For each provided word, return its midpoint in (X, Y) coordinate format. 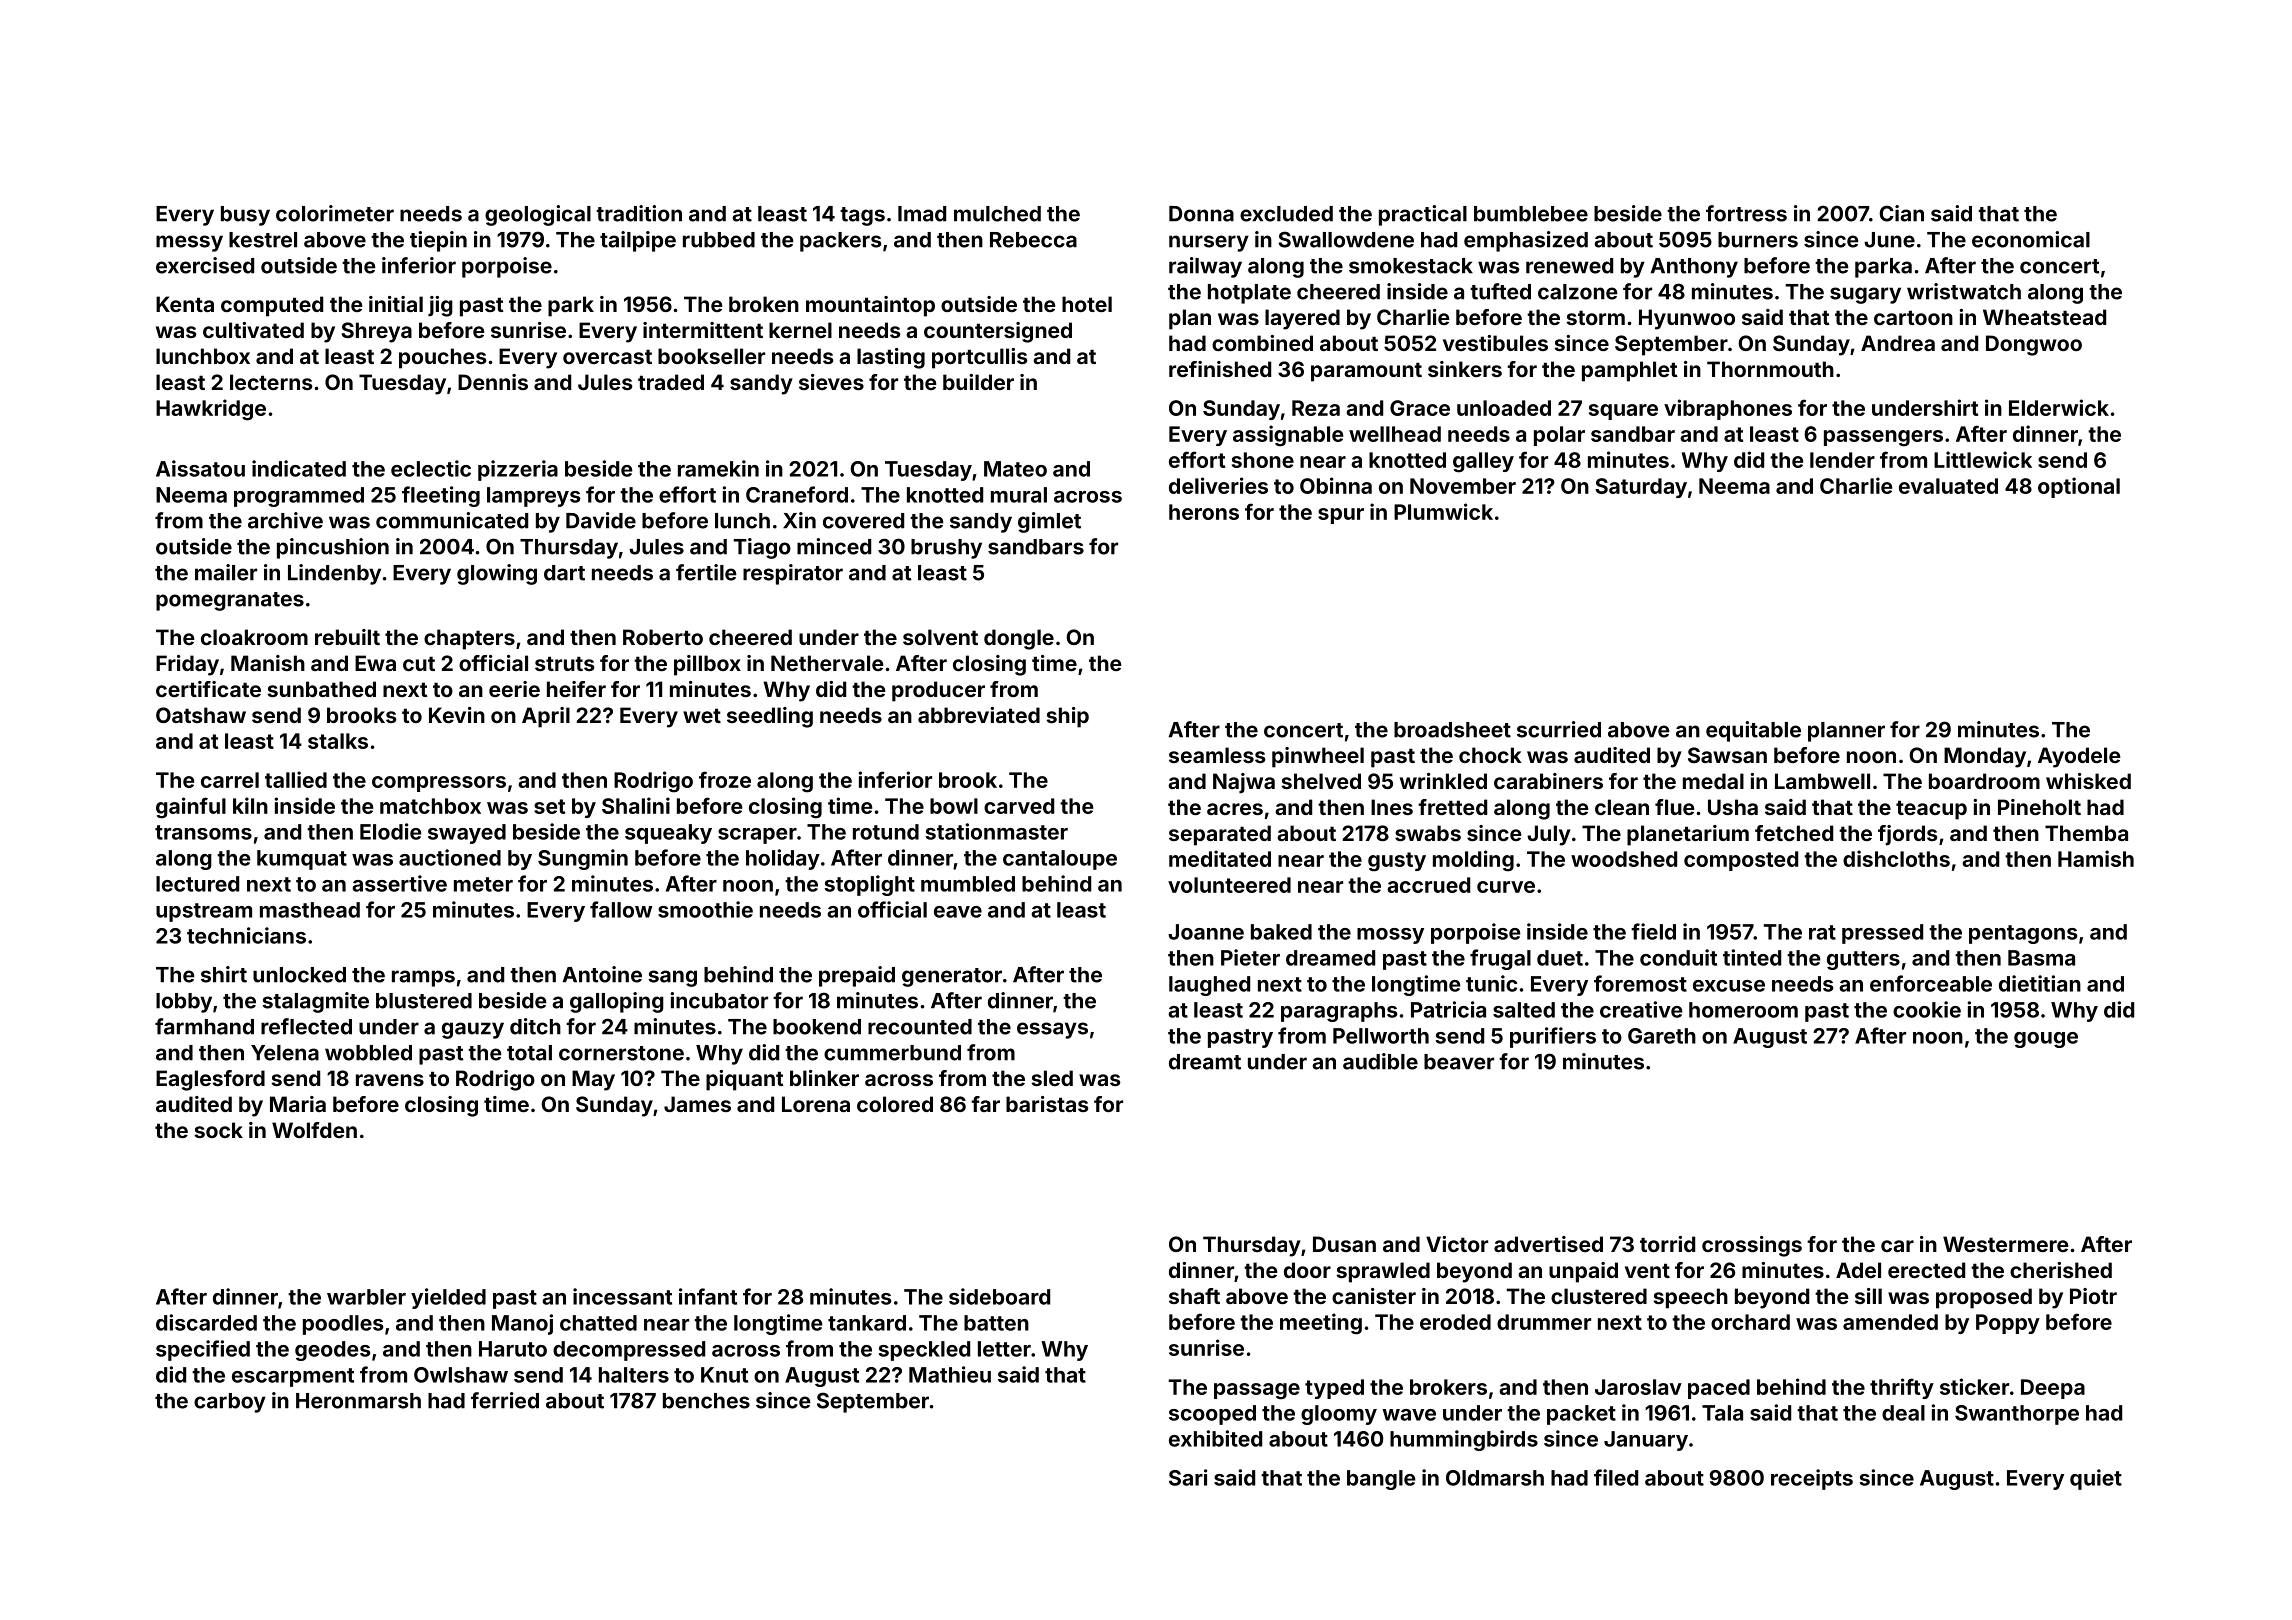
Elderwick (2059, 407)
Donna (1201, 214)
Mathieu (950, 1374)
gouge (2046, 1040)
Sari (1188, 1477)
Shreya (376, 332)
